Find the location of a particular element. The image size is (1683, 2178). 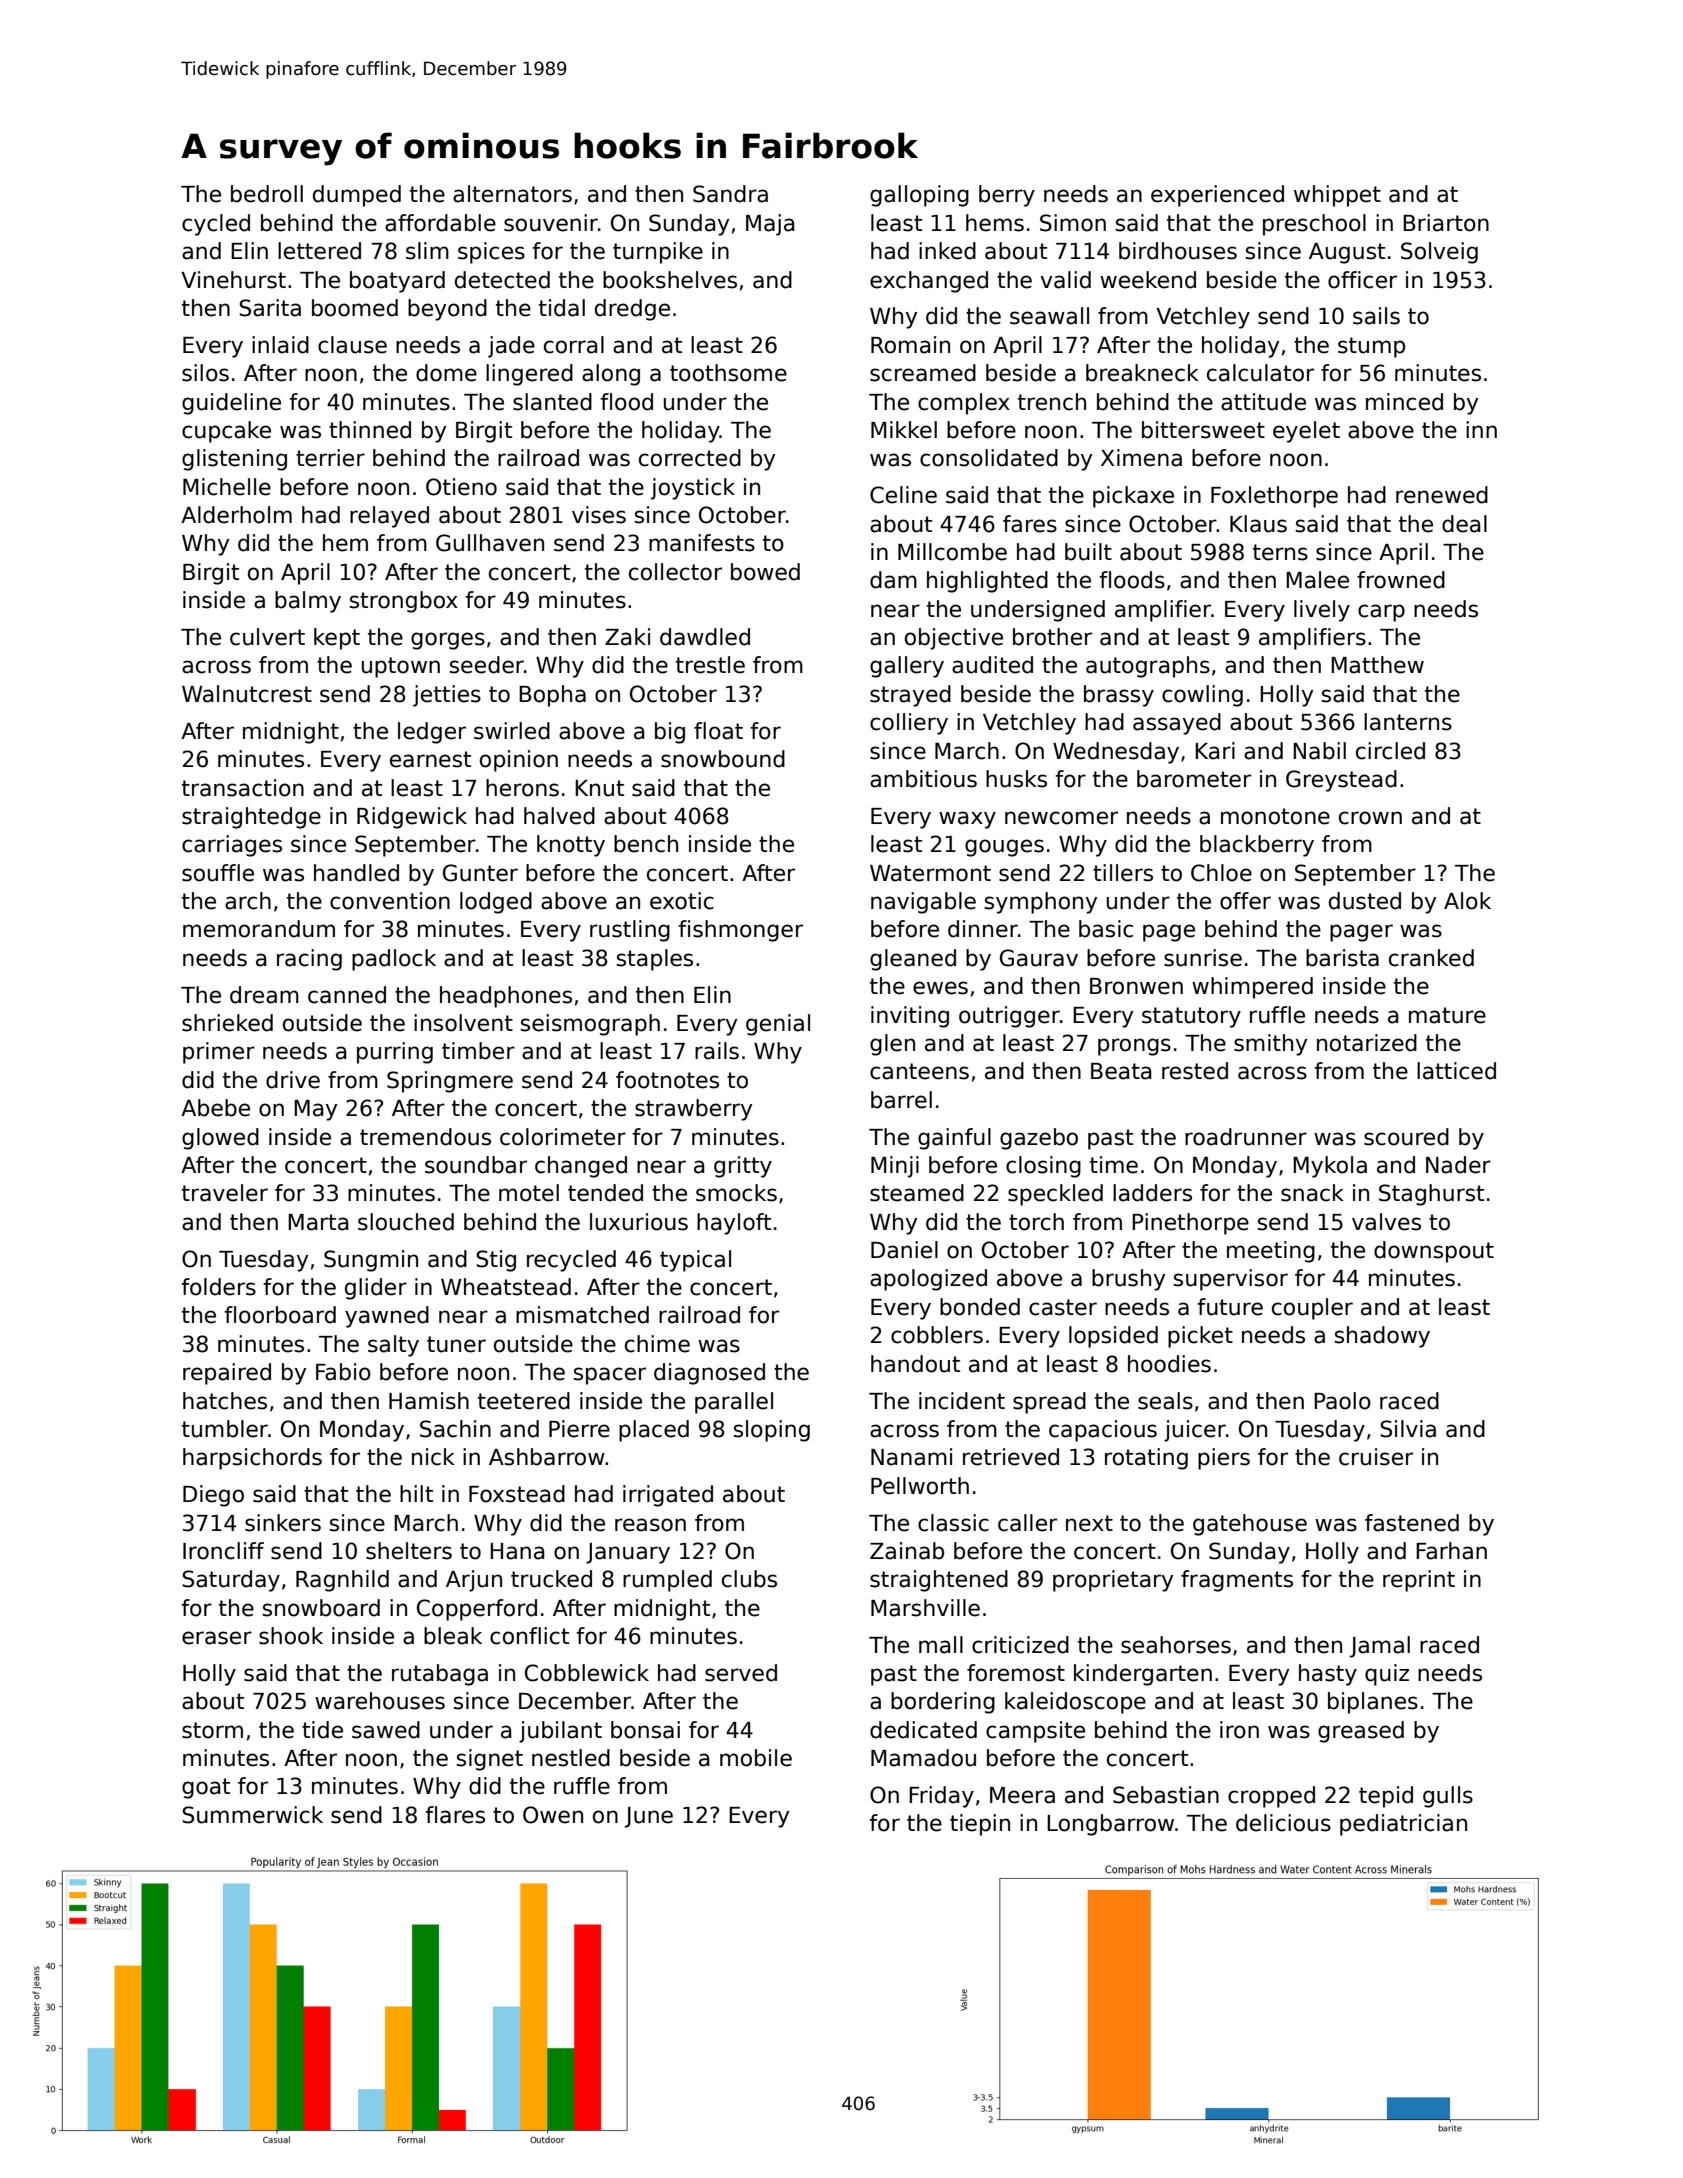

galloping is located at coordinates (919, 196).
